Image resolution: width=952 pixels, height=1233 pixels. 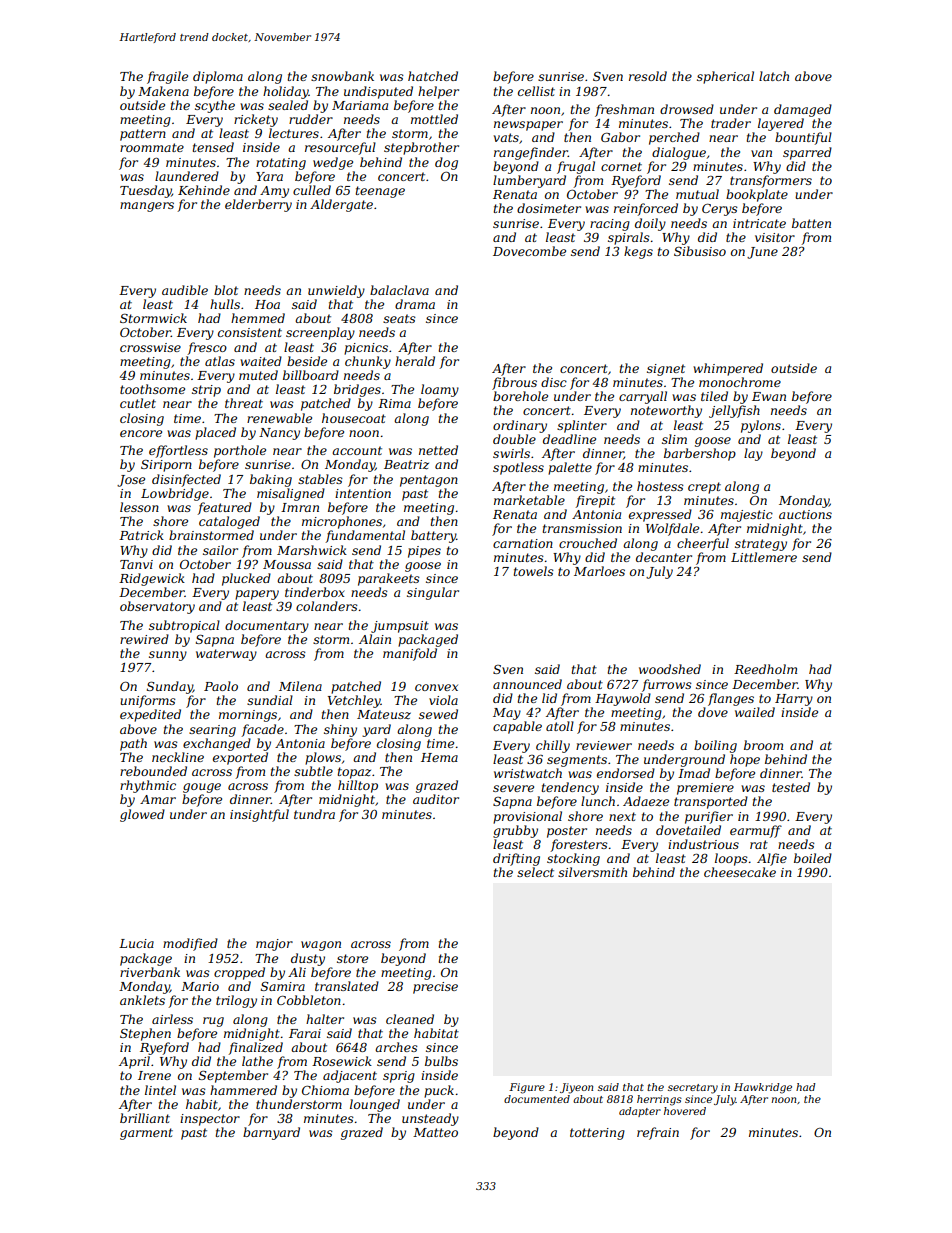 I want to click on select, so click(x=535, y=872).
